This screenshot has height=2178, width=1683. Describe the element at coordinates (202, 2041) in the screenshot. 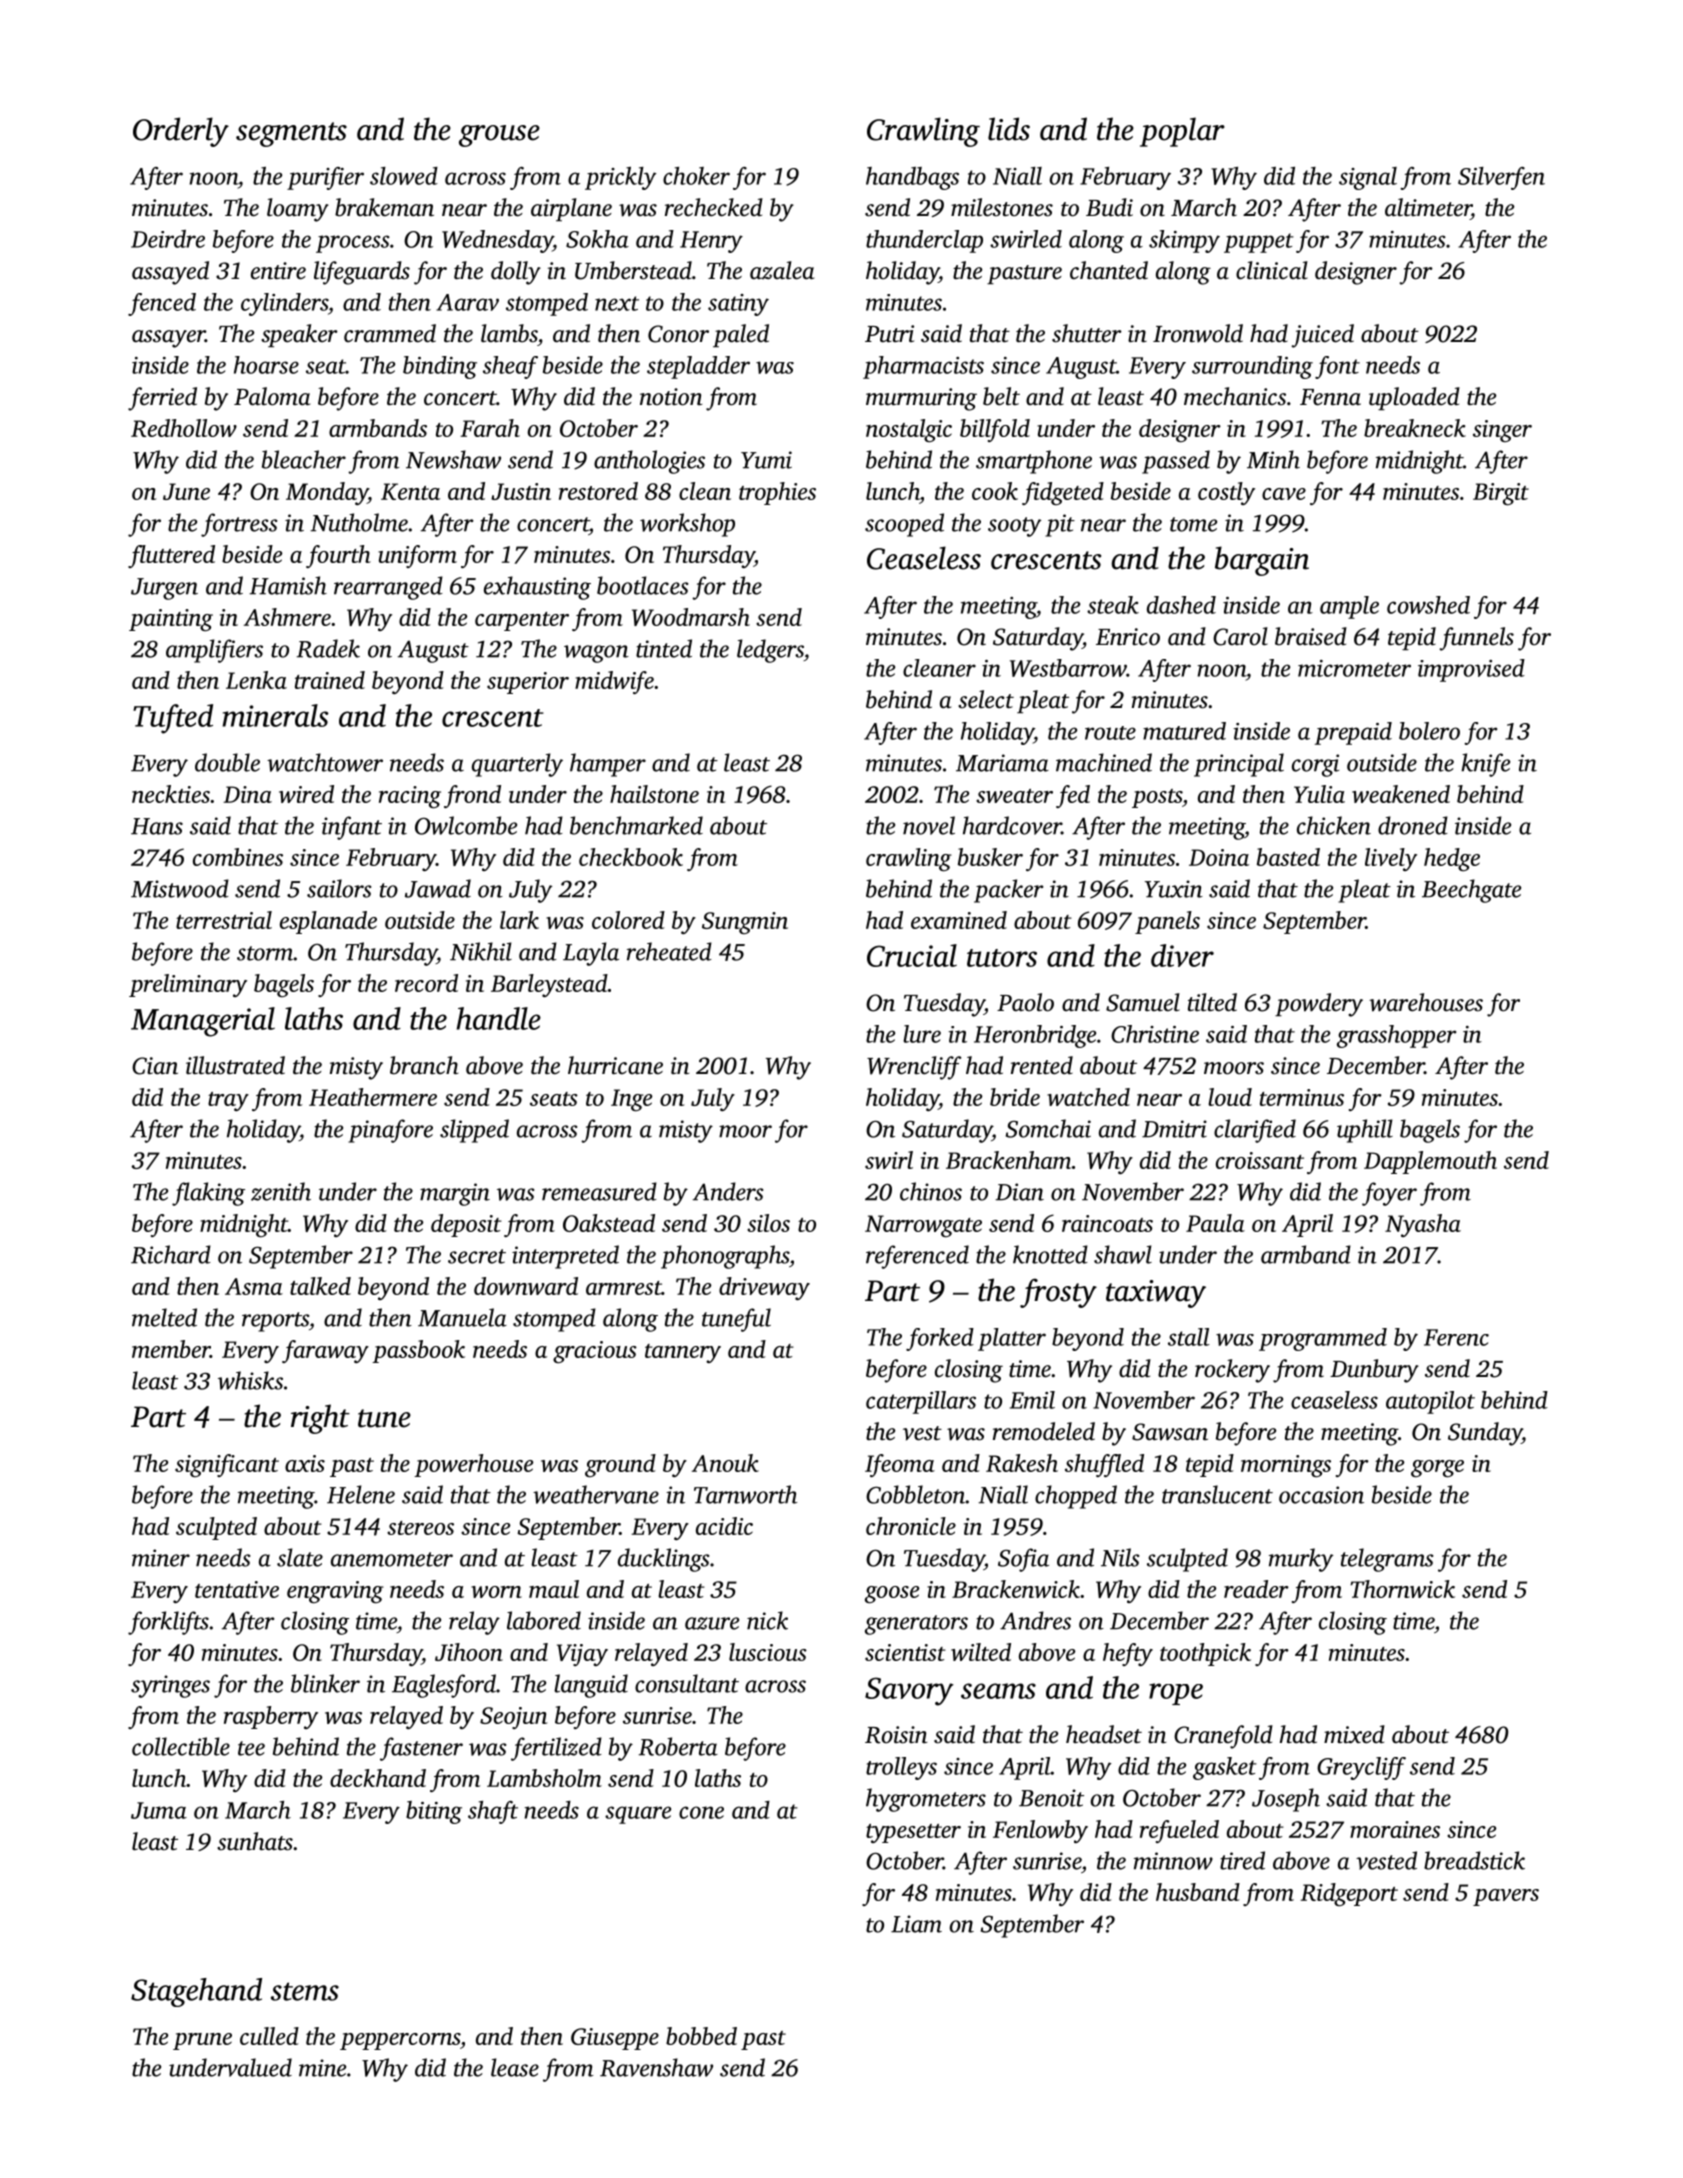

I see `prune` at that location.
